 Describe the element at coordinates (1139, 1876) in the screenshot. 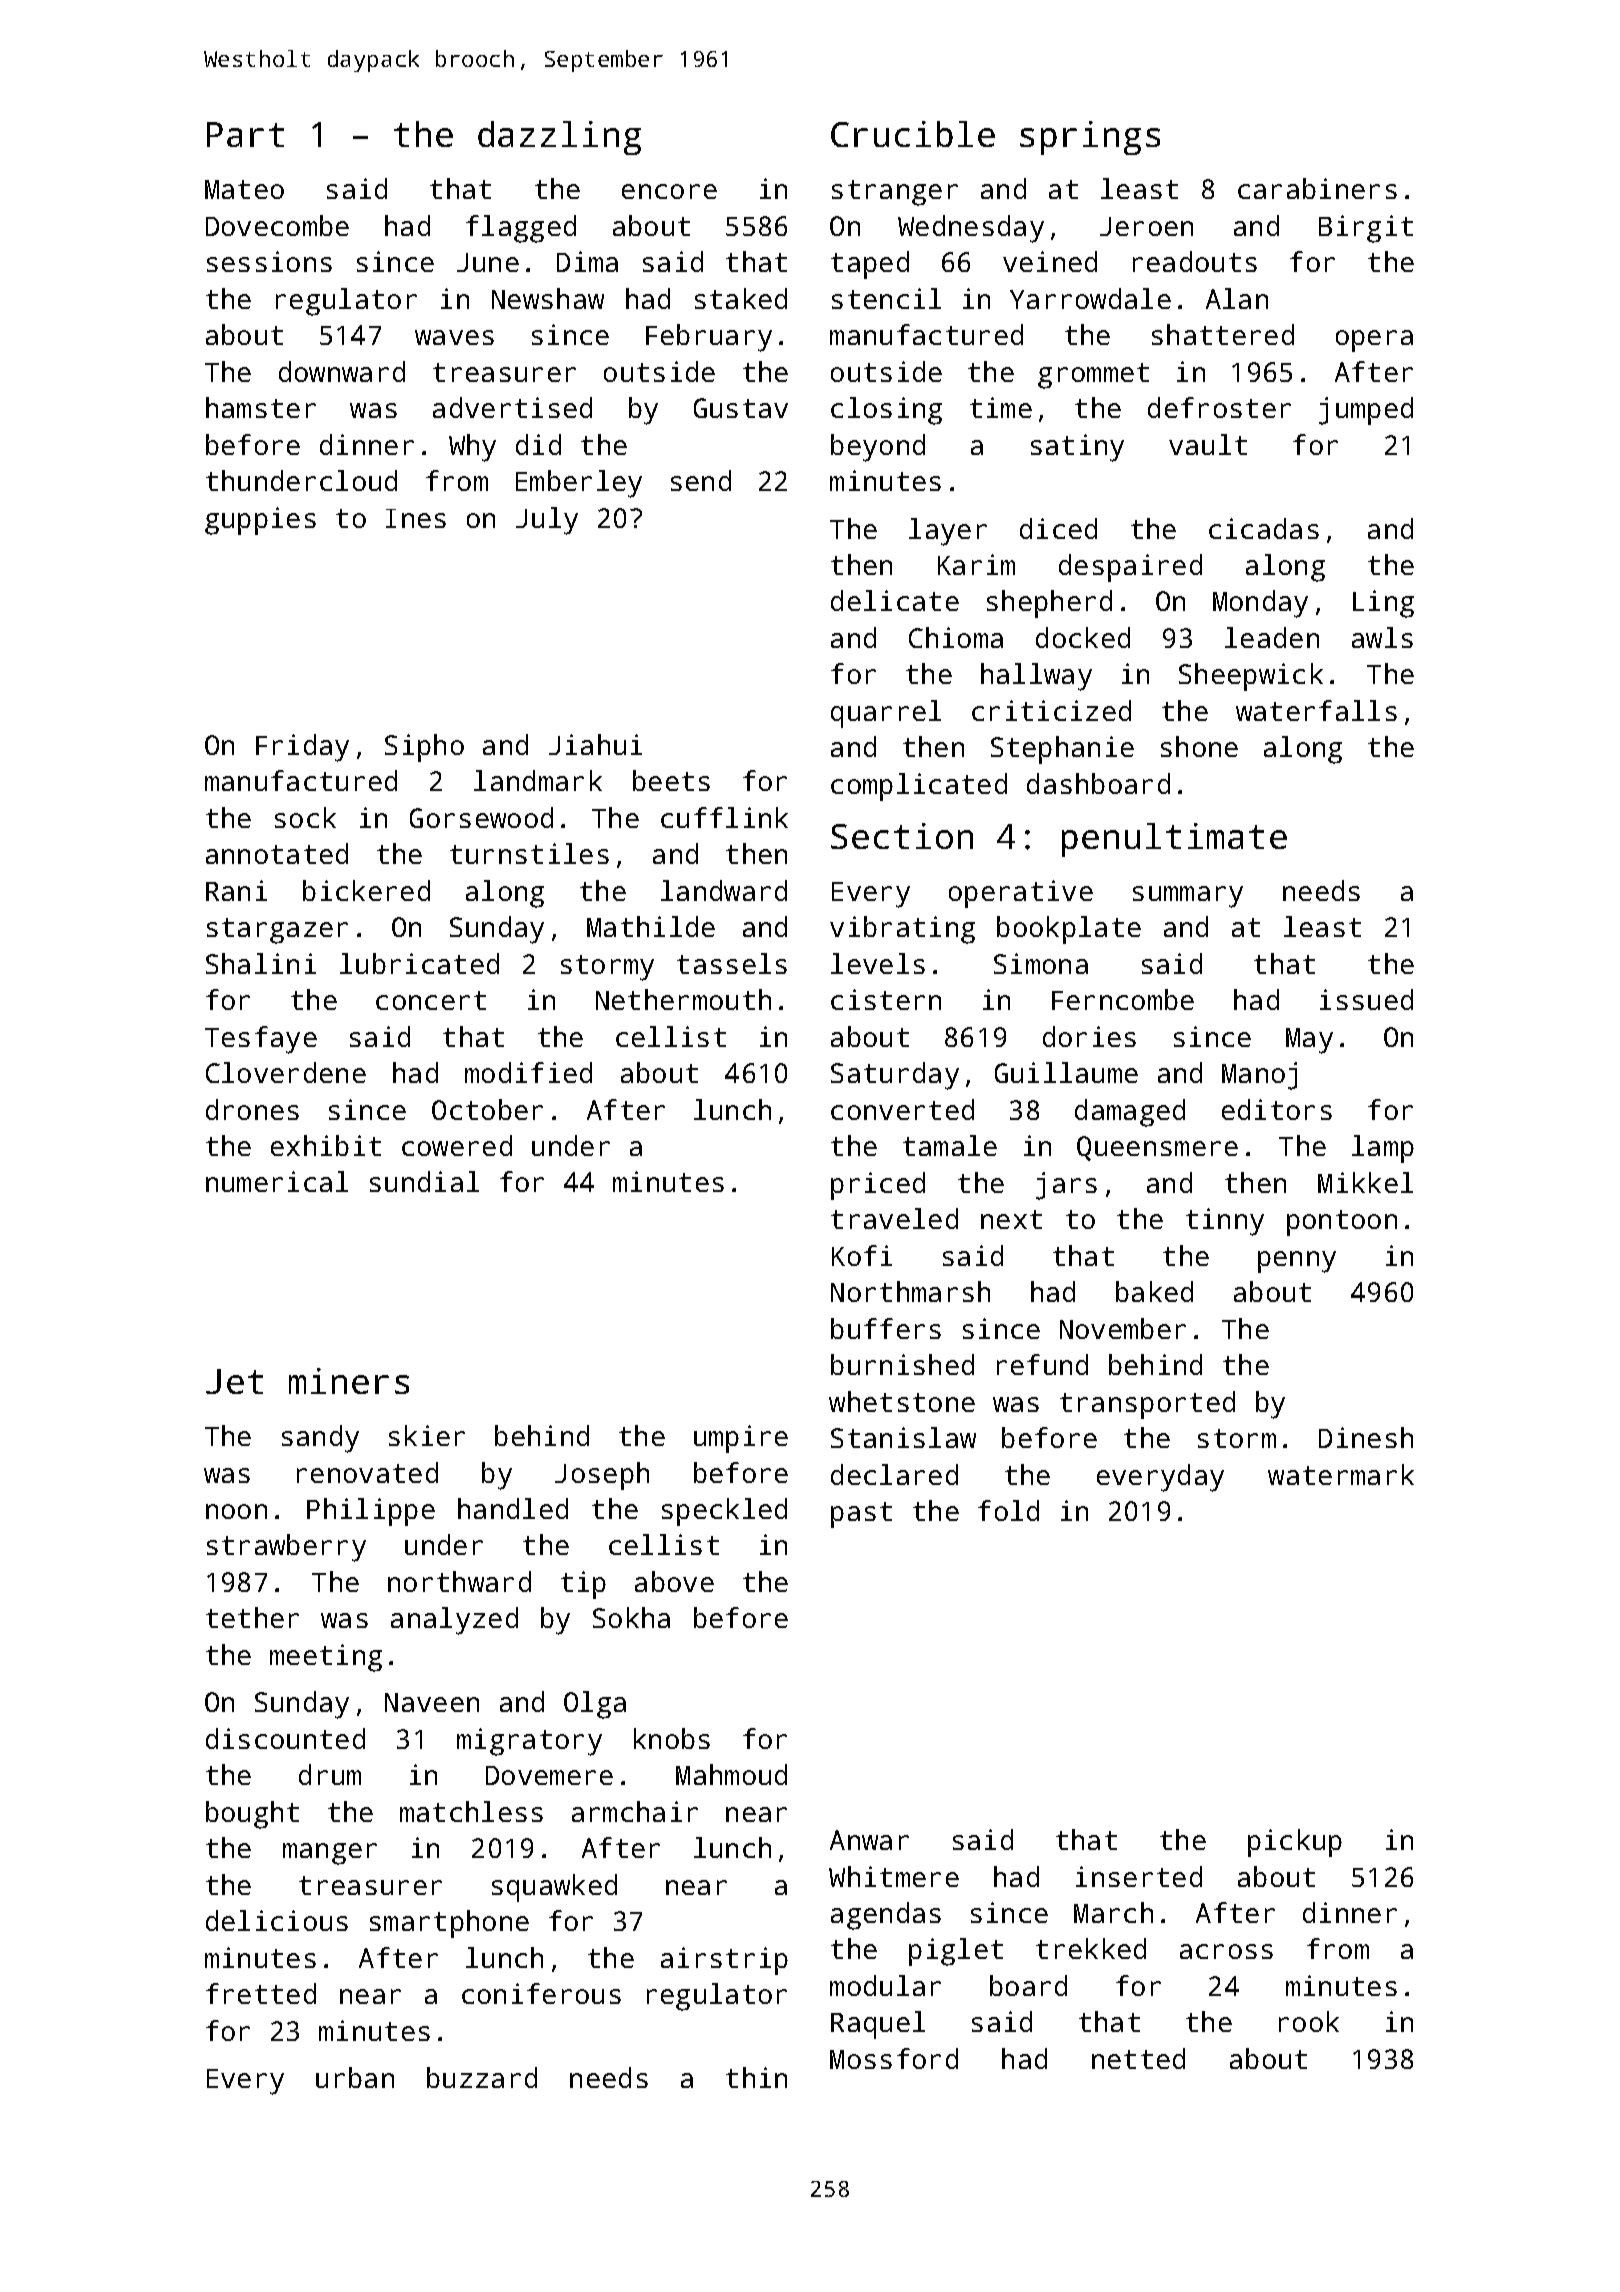

I see `inserted` at that location.
